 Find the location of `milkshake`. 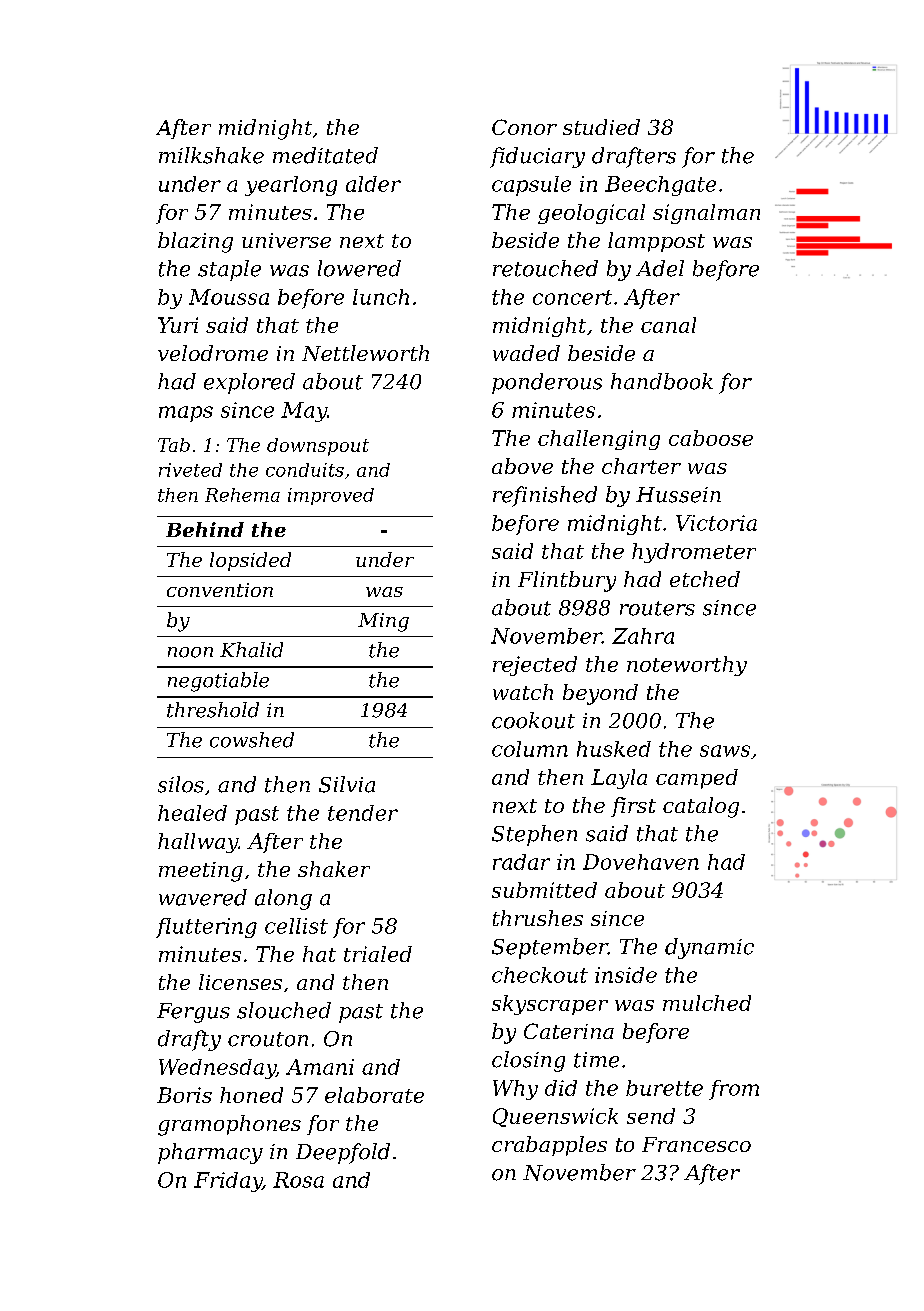

milkshake is located at coordinates (211, 155).
